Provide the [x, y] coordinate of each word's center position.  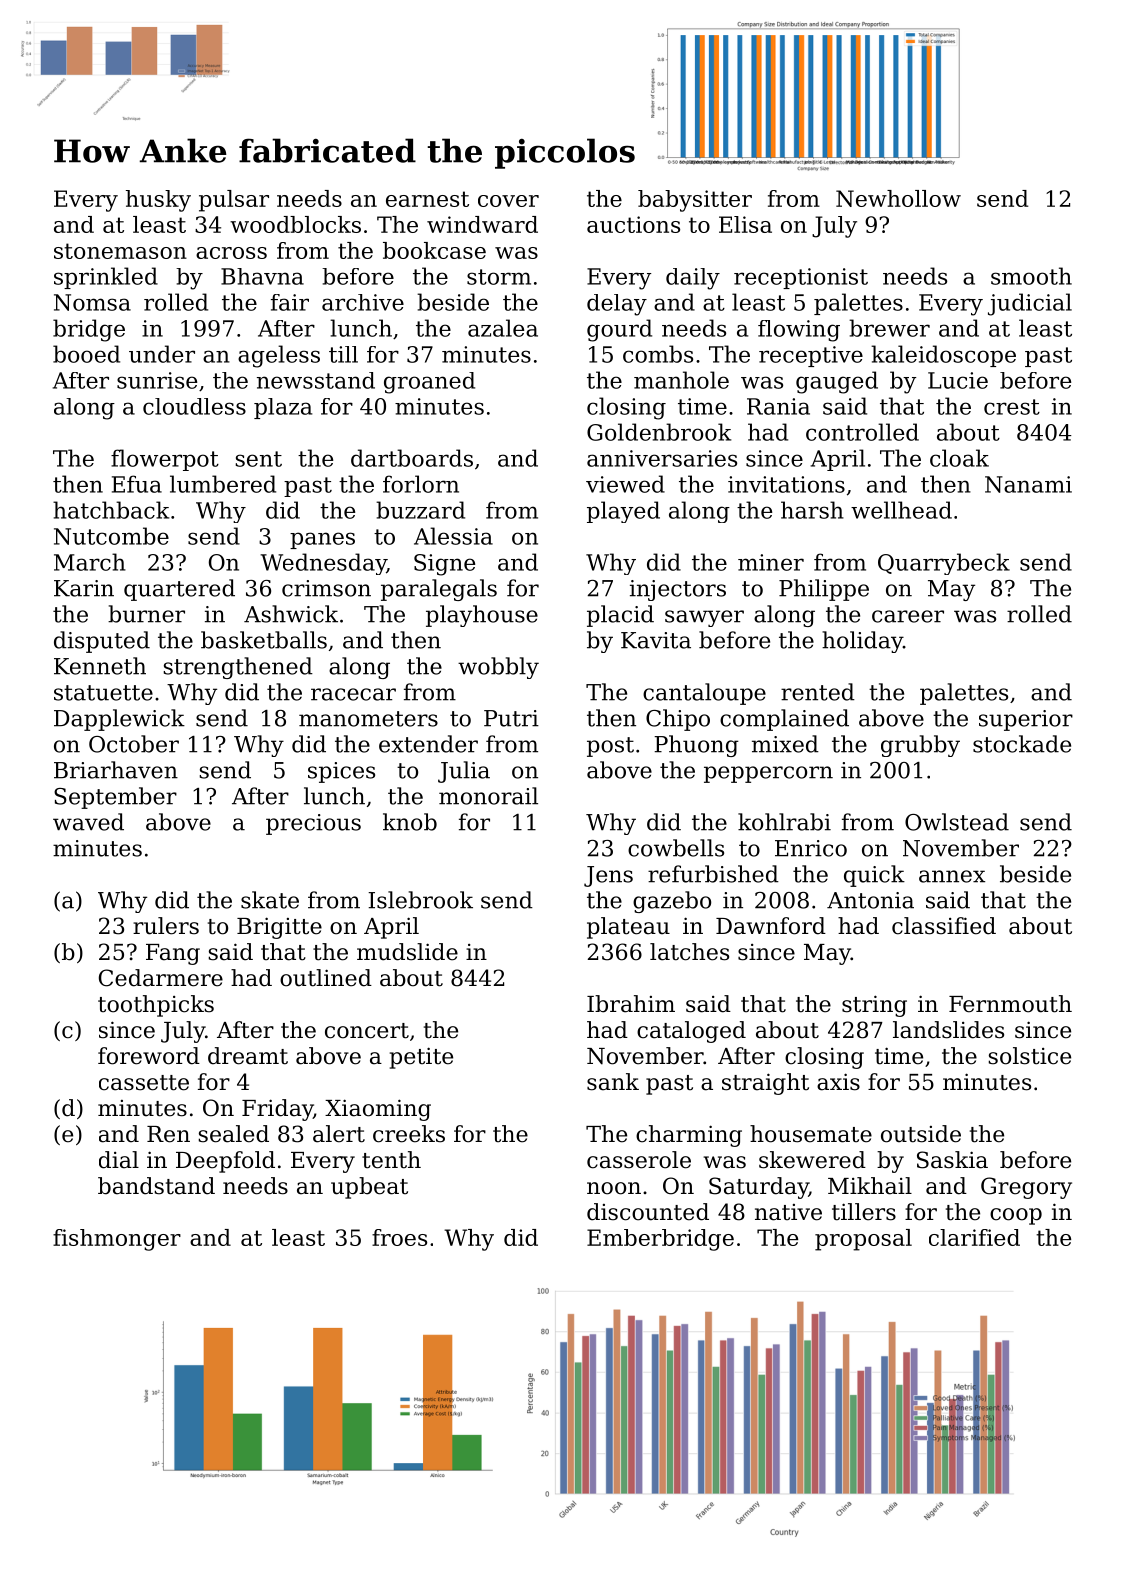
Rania [778, 406]
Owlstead [957, 822]
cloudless [194, 406]
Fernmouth [1010, 1004]
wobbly [498, 668]
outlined [326, 978]
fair [290, 302]
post [610, 747]
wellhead [901, 510]
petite [421, 1058]
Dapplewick [119, 720]
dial [119, 1160]
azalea [503, 328]
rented [818, 692]
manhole [681, 380]
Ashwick [291, 614]
